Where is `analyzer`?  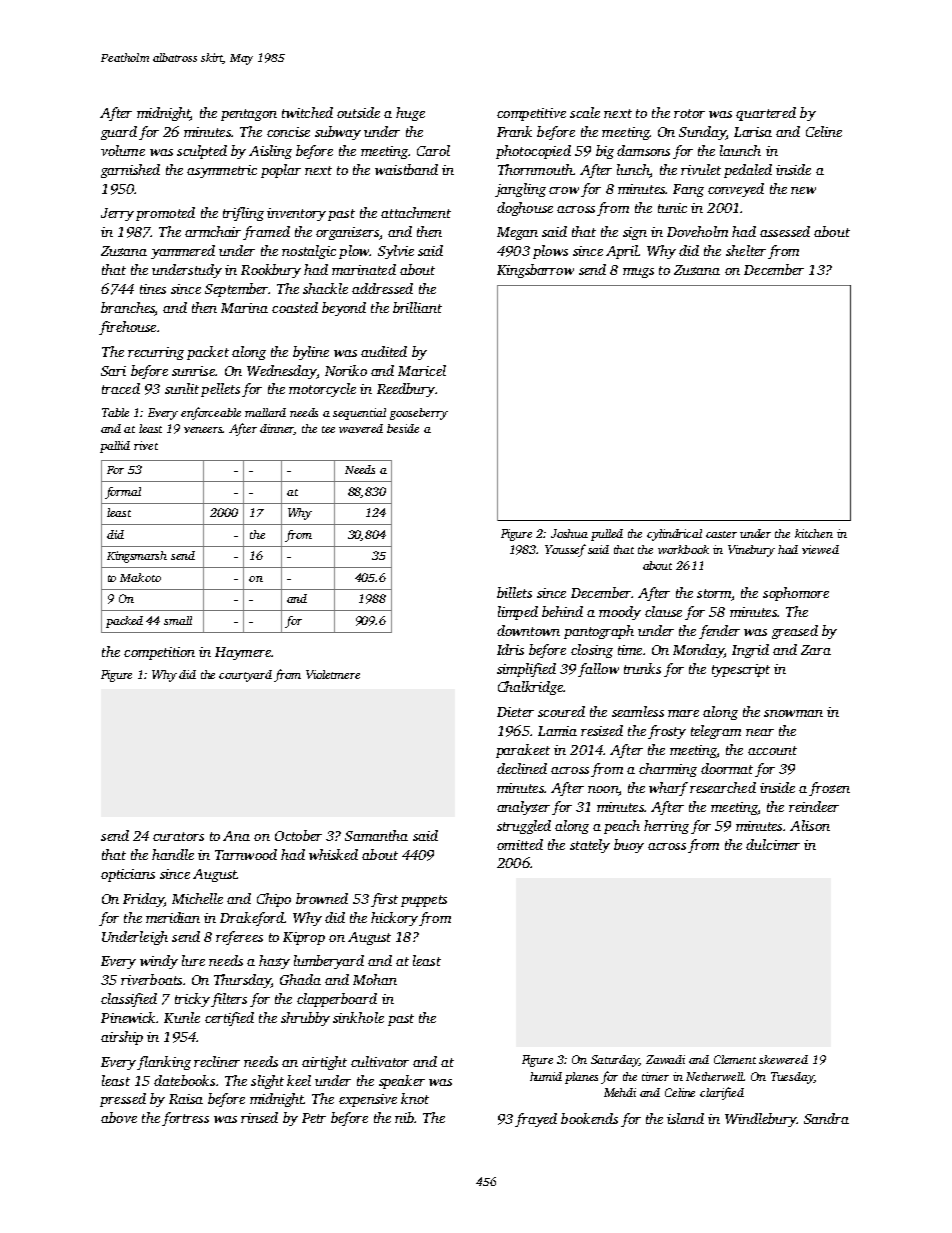 analyzer is located at coordinates (523, 808).
